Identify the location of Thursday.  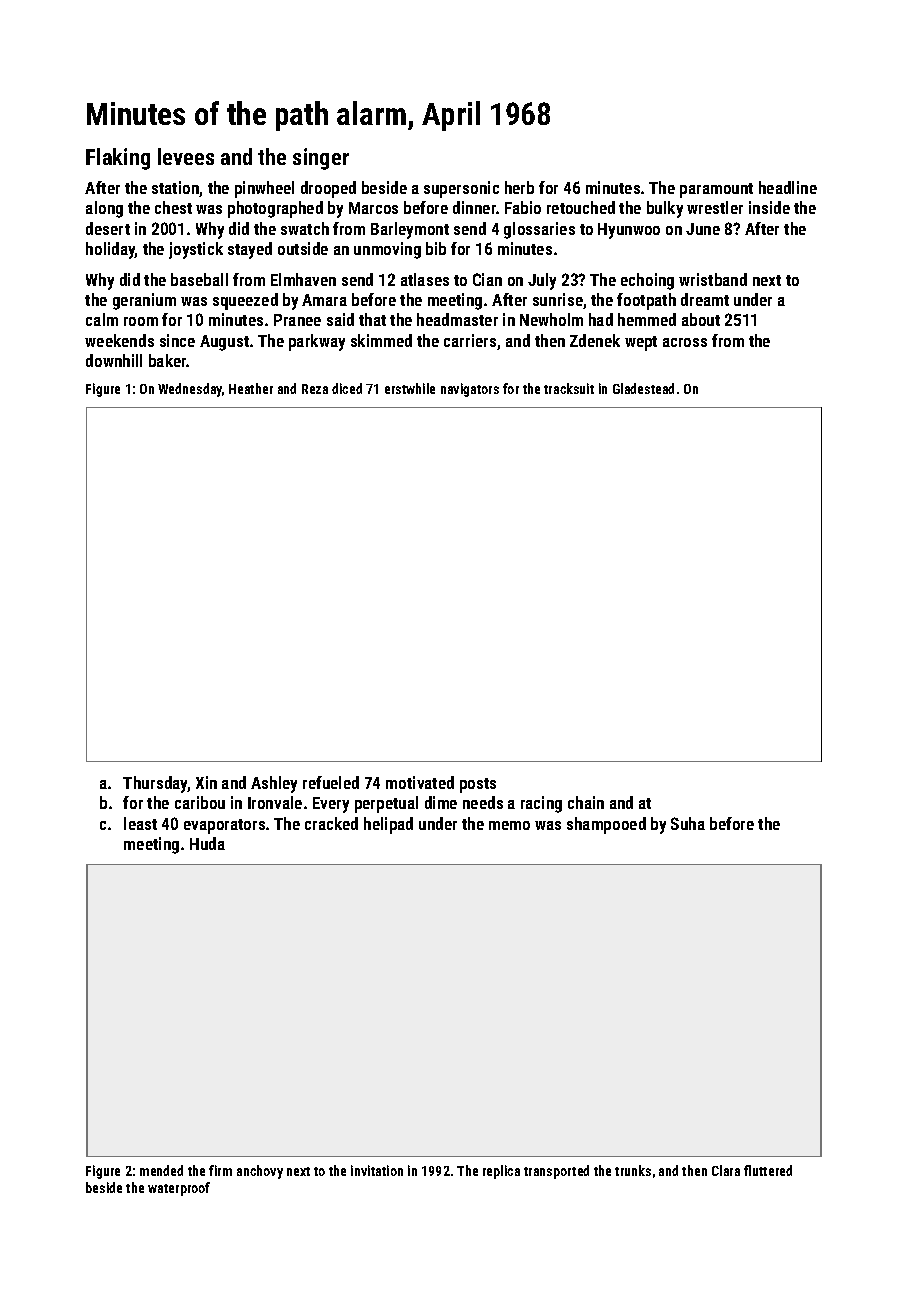
(155, 784).
